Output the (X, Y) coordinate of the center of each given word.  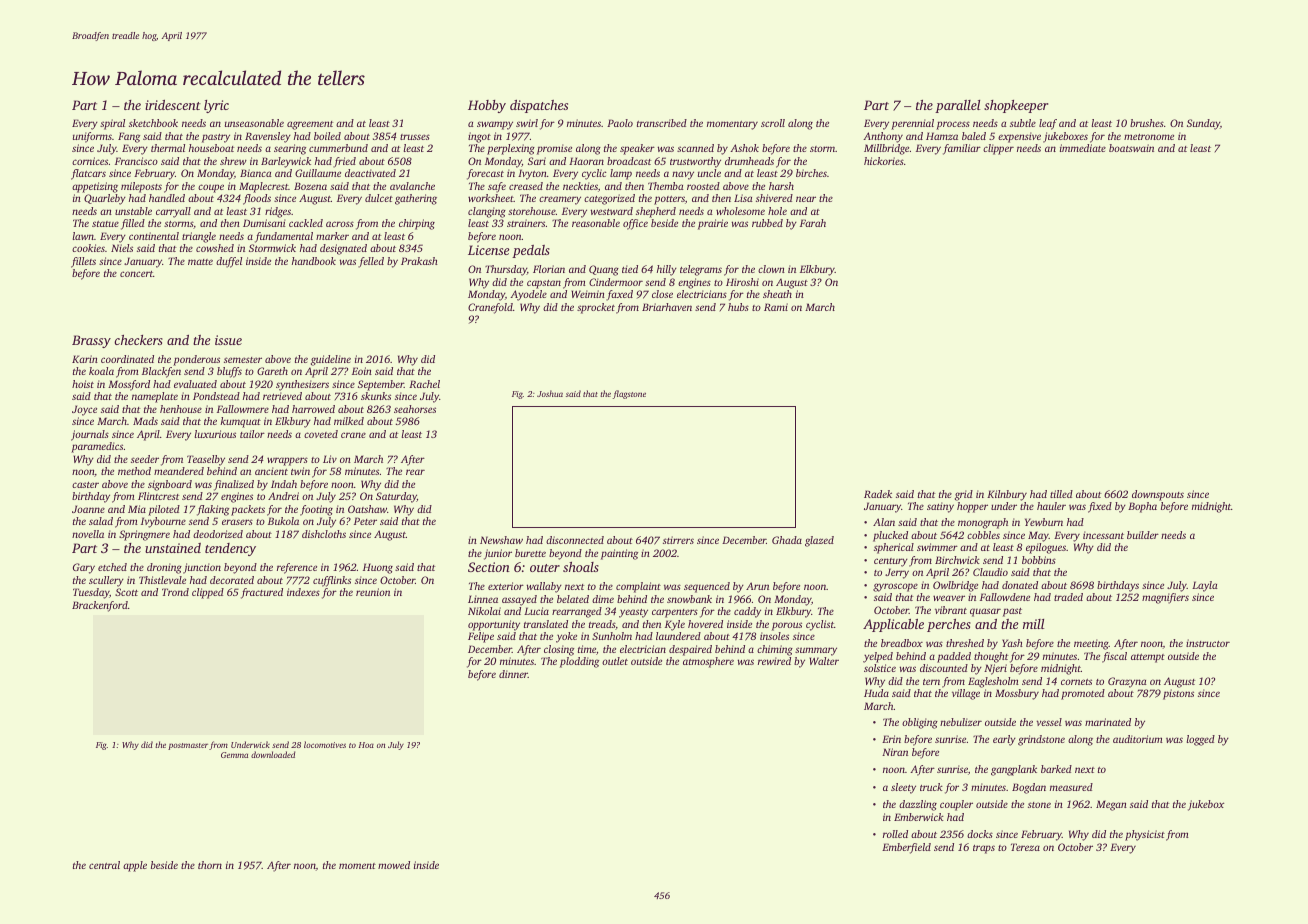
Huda (876, 693)
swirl (527, 123)
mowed (394, 865)
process (953, 125)
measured (1071, 787)
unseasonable (254, 123)
